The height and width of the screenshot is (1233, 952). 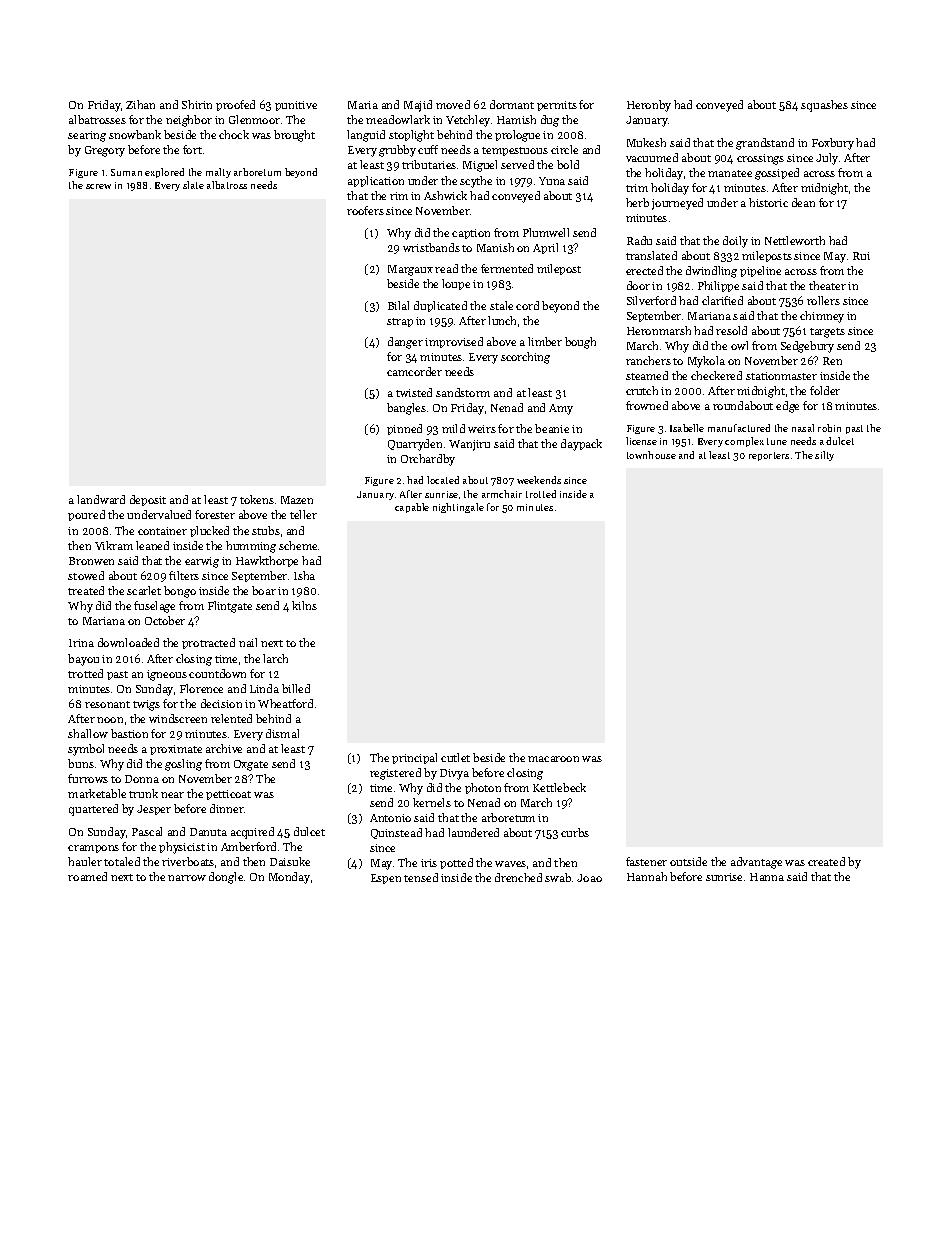 I want to click on Jesper, so click(x=154, y=810).
